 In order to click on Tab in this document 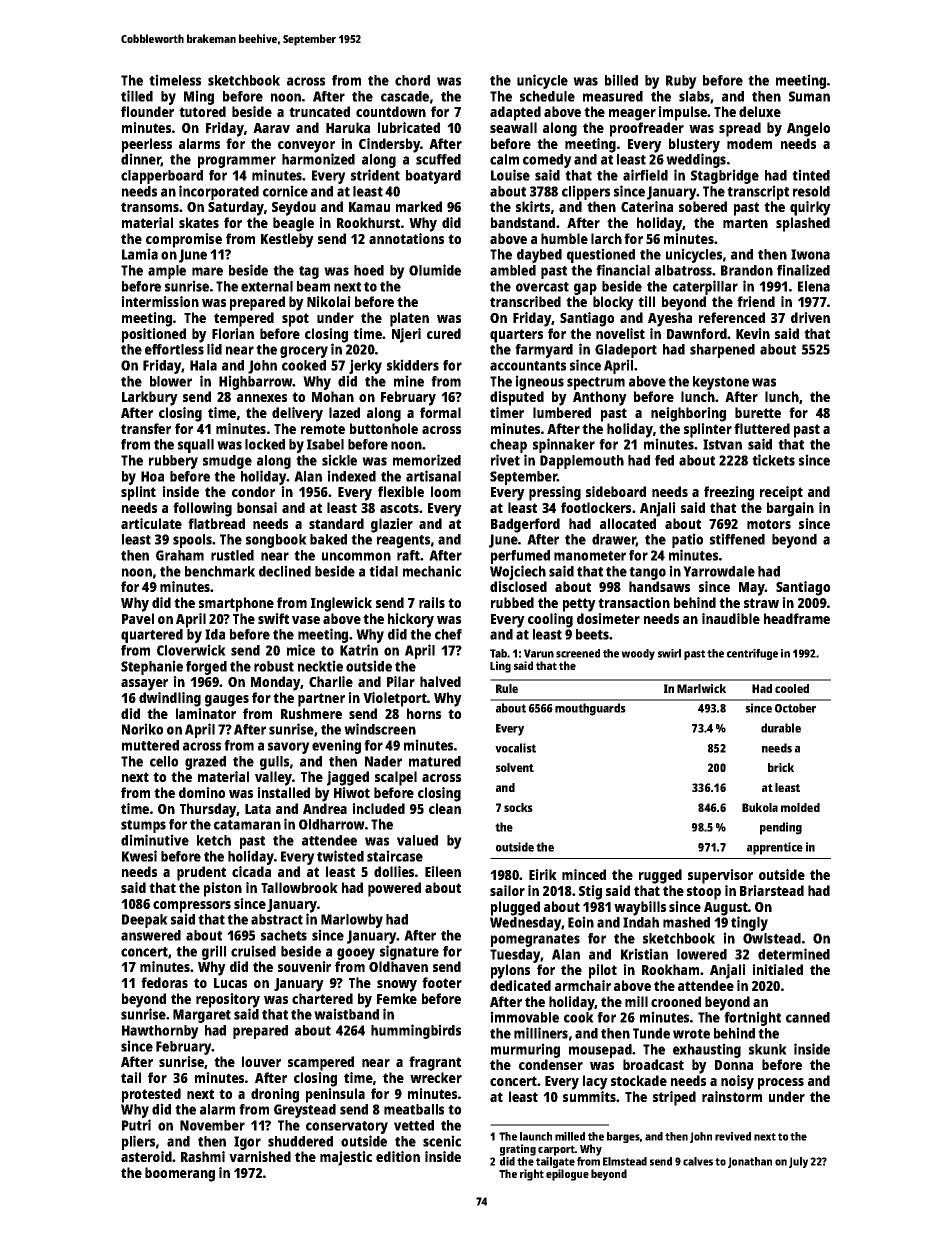, I will do `click(498, 653)`.
